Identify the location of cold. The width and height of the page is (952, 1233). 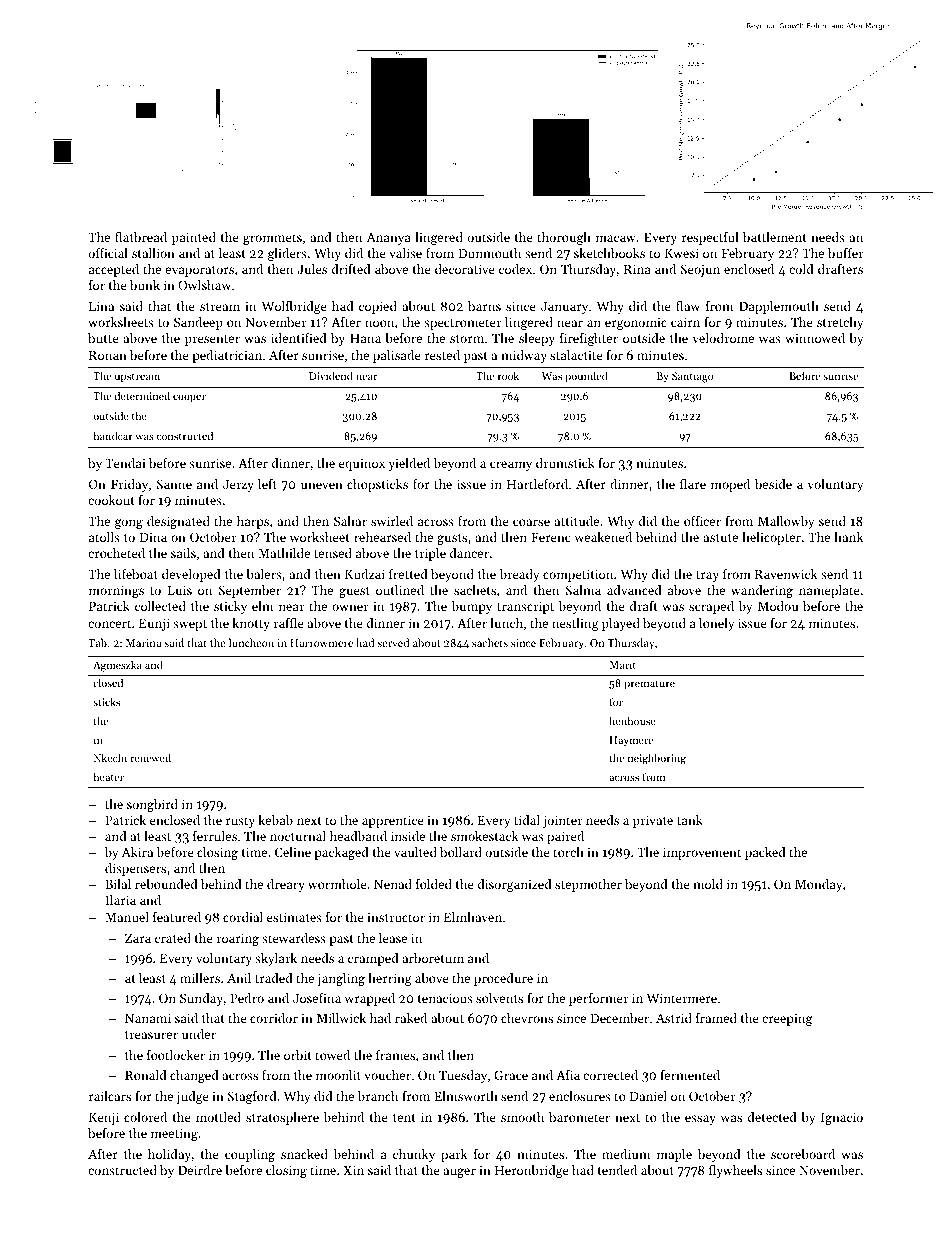
(801, 269).
